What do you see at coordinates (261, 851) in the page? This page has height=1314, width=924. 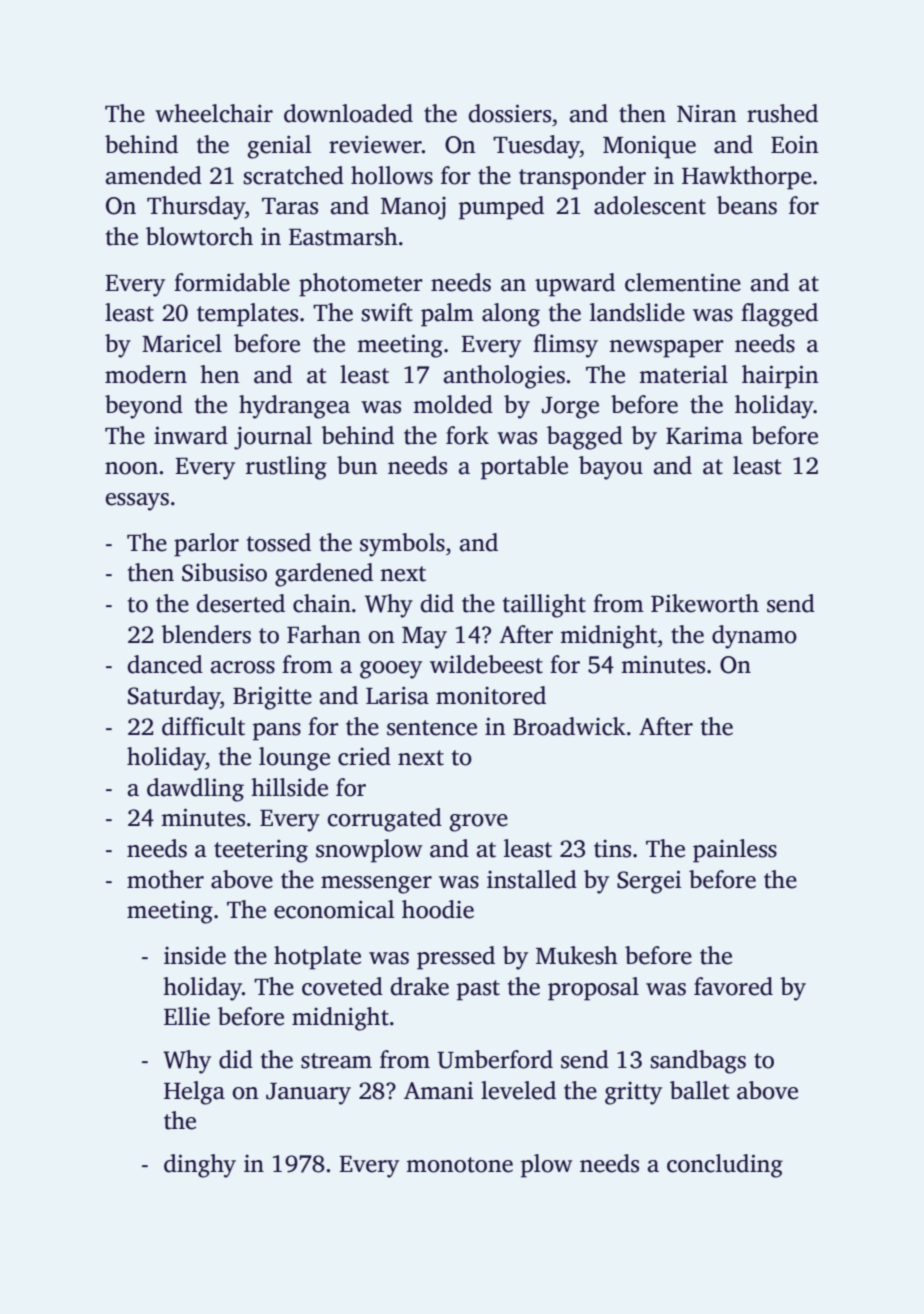 I see `teetering` at bounding box center [261, 851].
